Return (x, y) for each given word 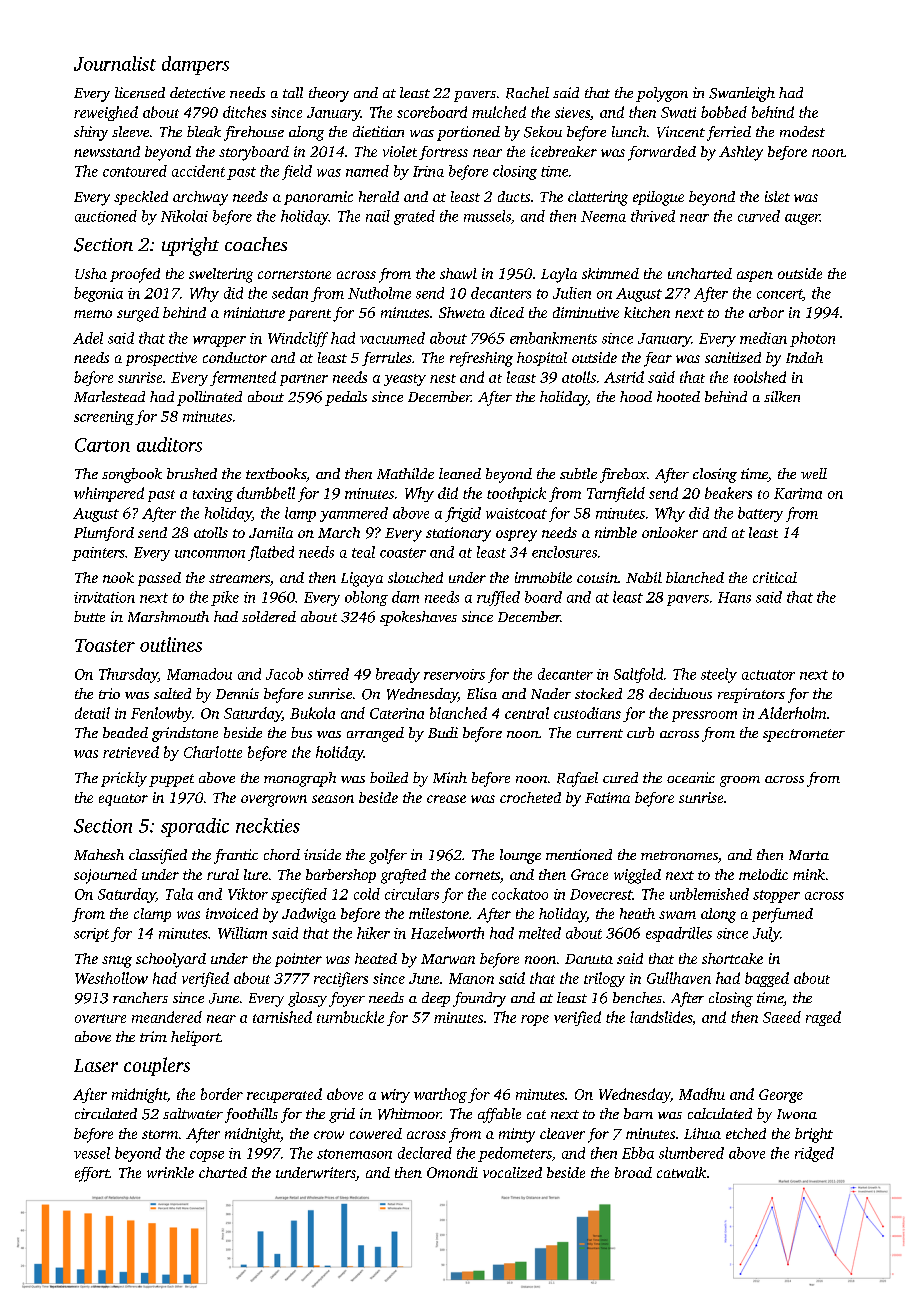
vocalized (512, 1172)
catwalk (681, 1172)
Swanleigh (742, 94)
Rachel (527, 93)
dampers (195, 65)
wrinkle (170, 1172)
